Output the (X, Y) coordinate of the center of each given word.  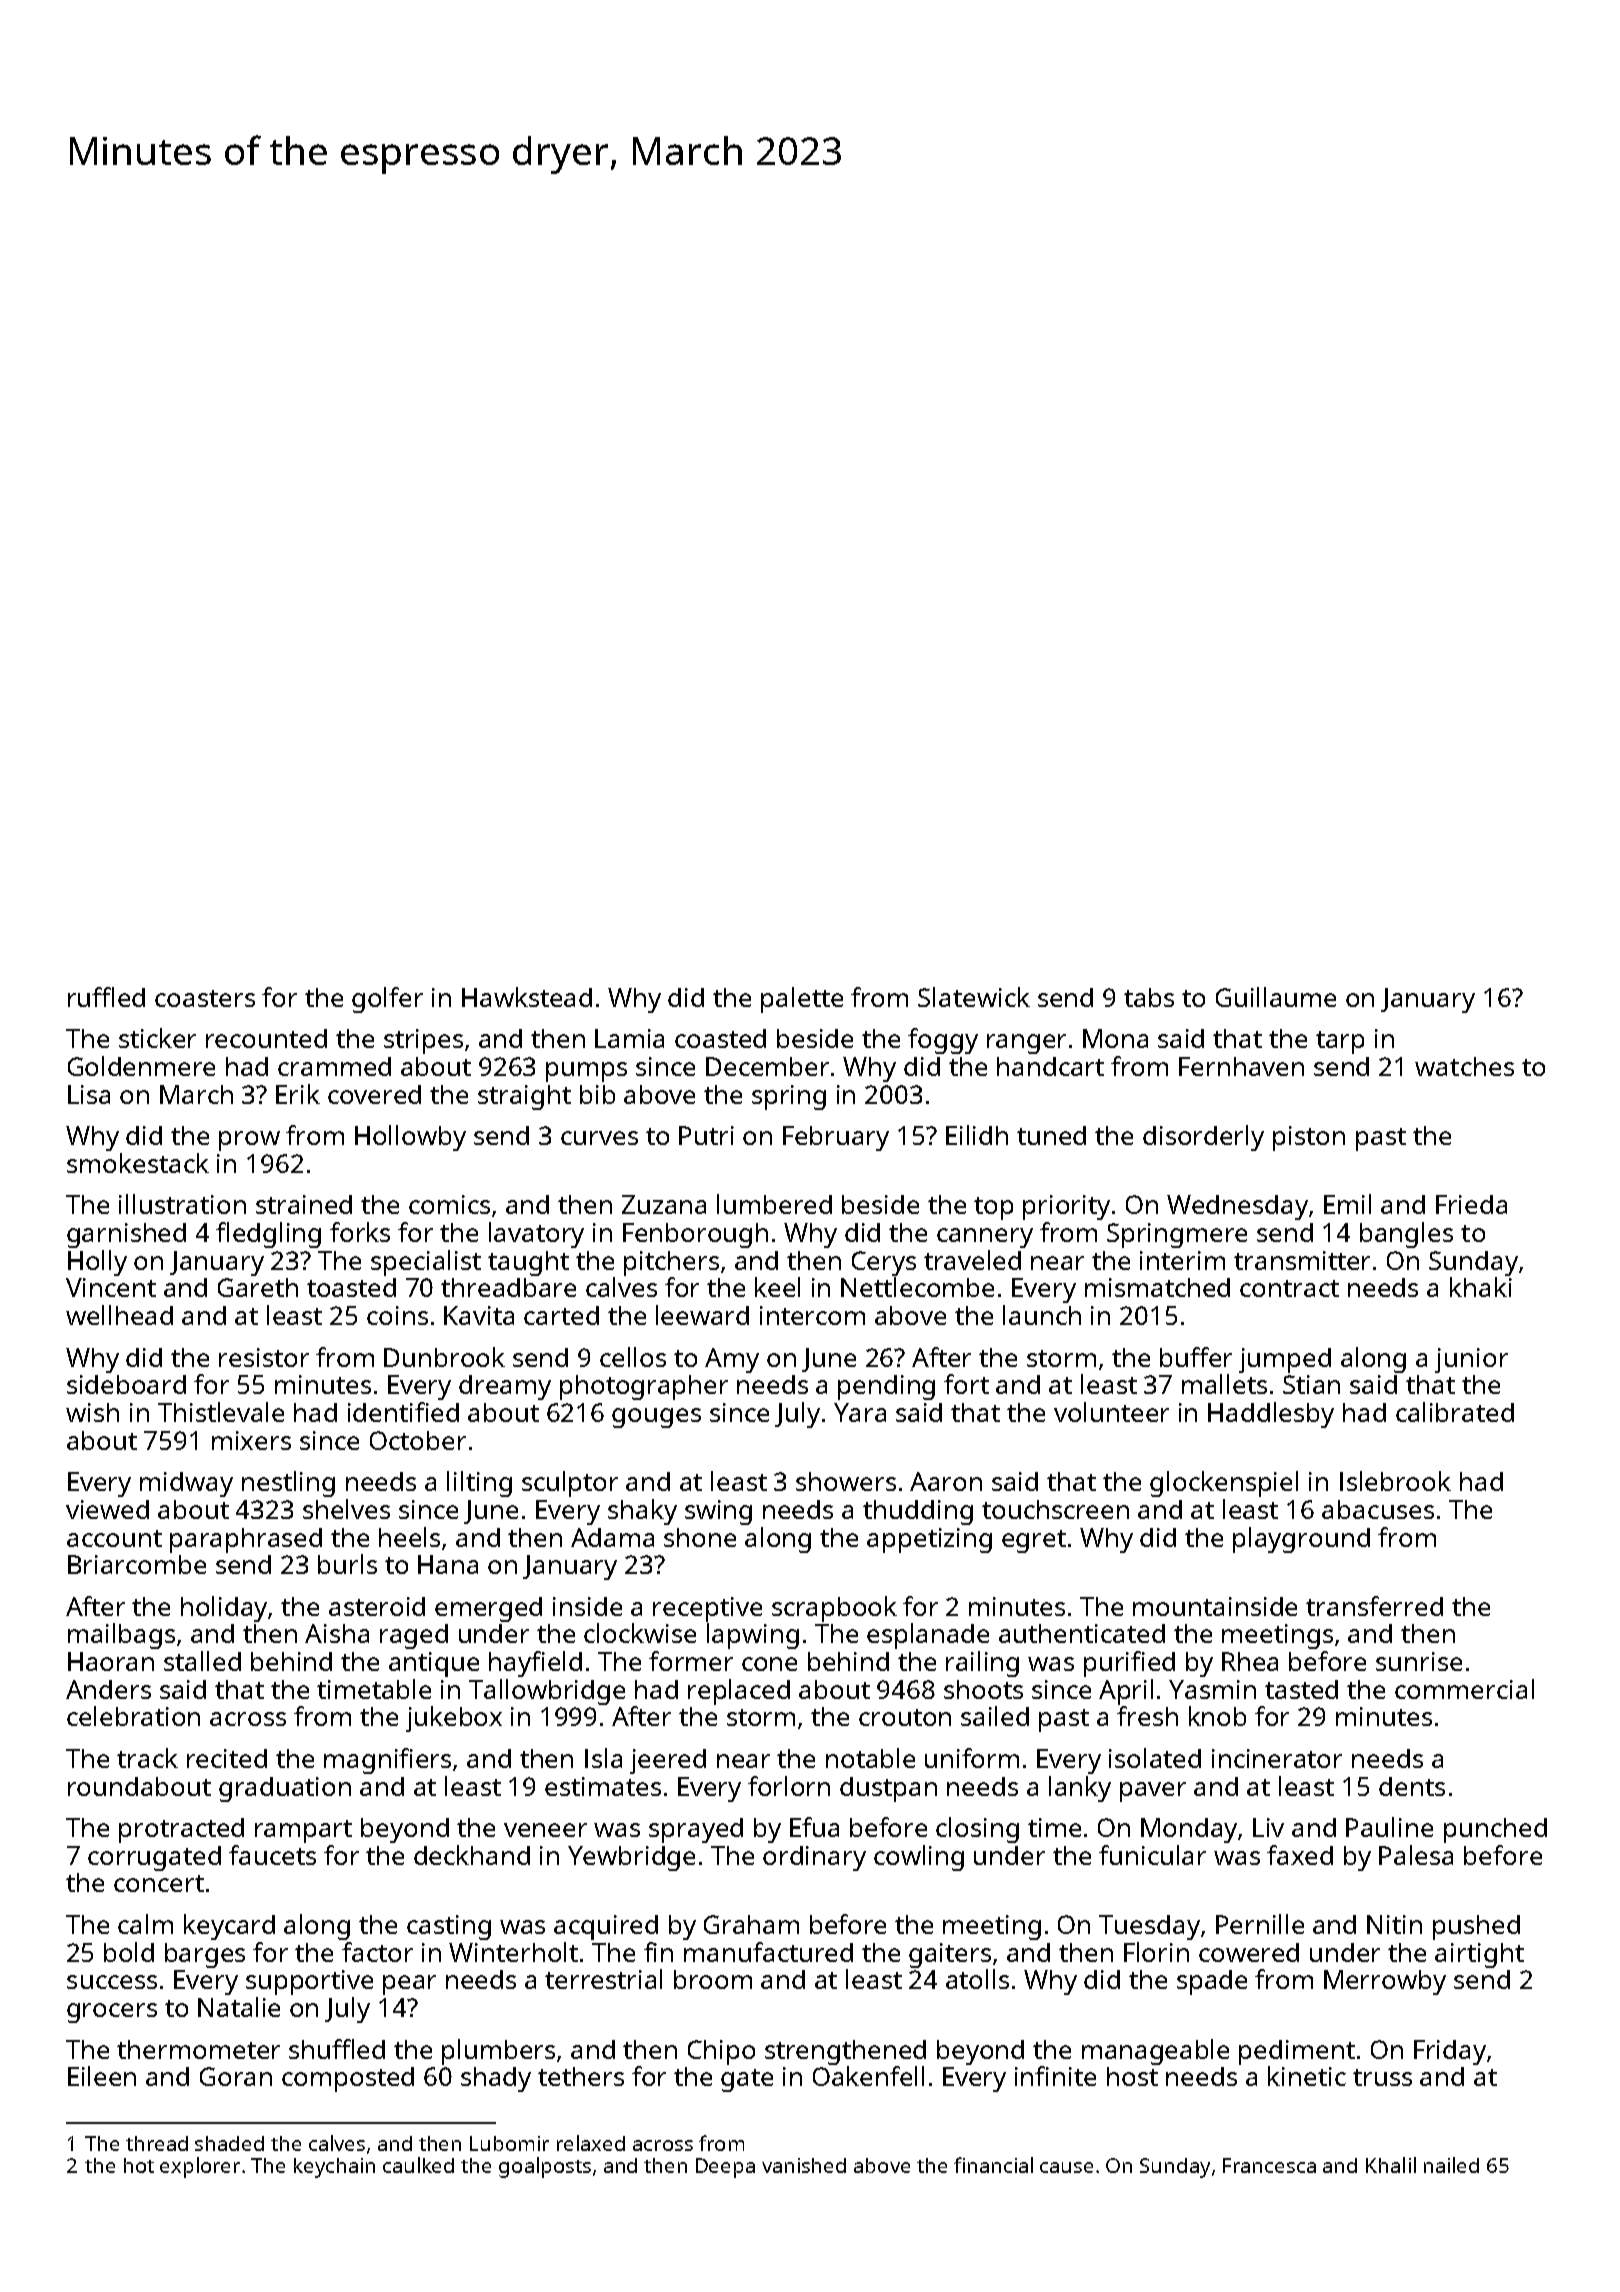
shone (700, 1537)
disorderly (1203, 1138)
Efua (814, 1827)
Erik (298, 1094)
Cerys (884, 1263)
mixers (251, 1440)
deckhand (472, 1855)
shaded (229, 2143)
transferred (1374, 1606)
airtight (1479, 1955)
